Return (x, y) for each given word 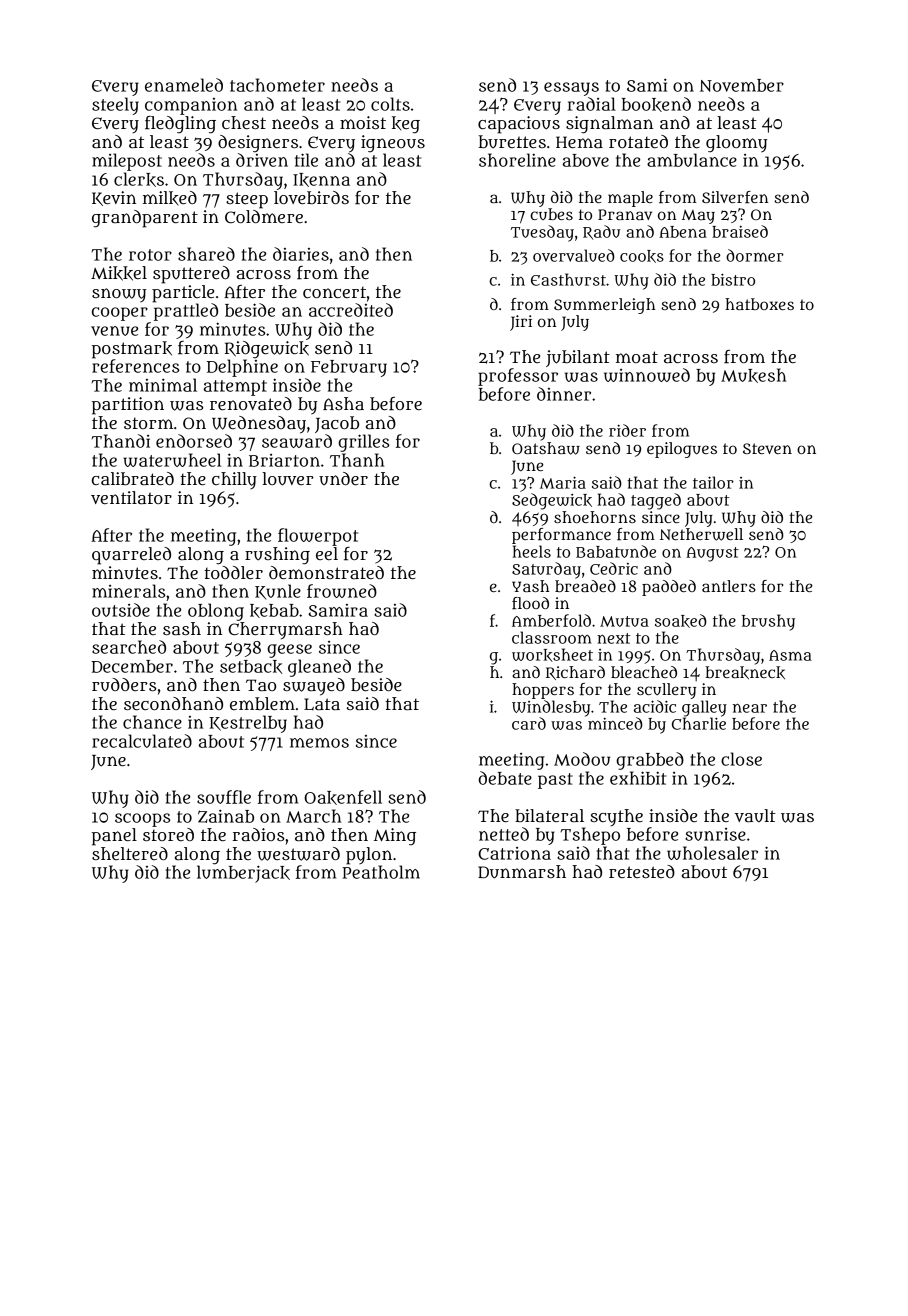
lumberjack (243, 874)
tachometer (277, 85)
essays (571, 89)
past (555, 781)
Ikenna (321, 180)
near (750, 708)
